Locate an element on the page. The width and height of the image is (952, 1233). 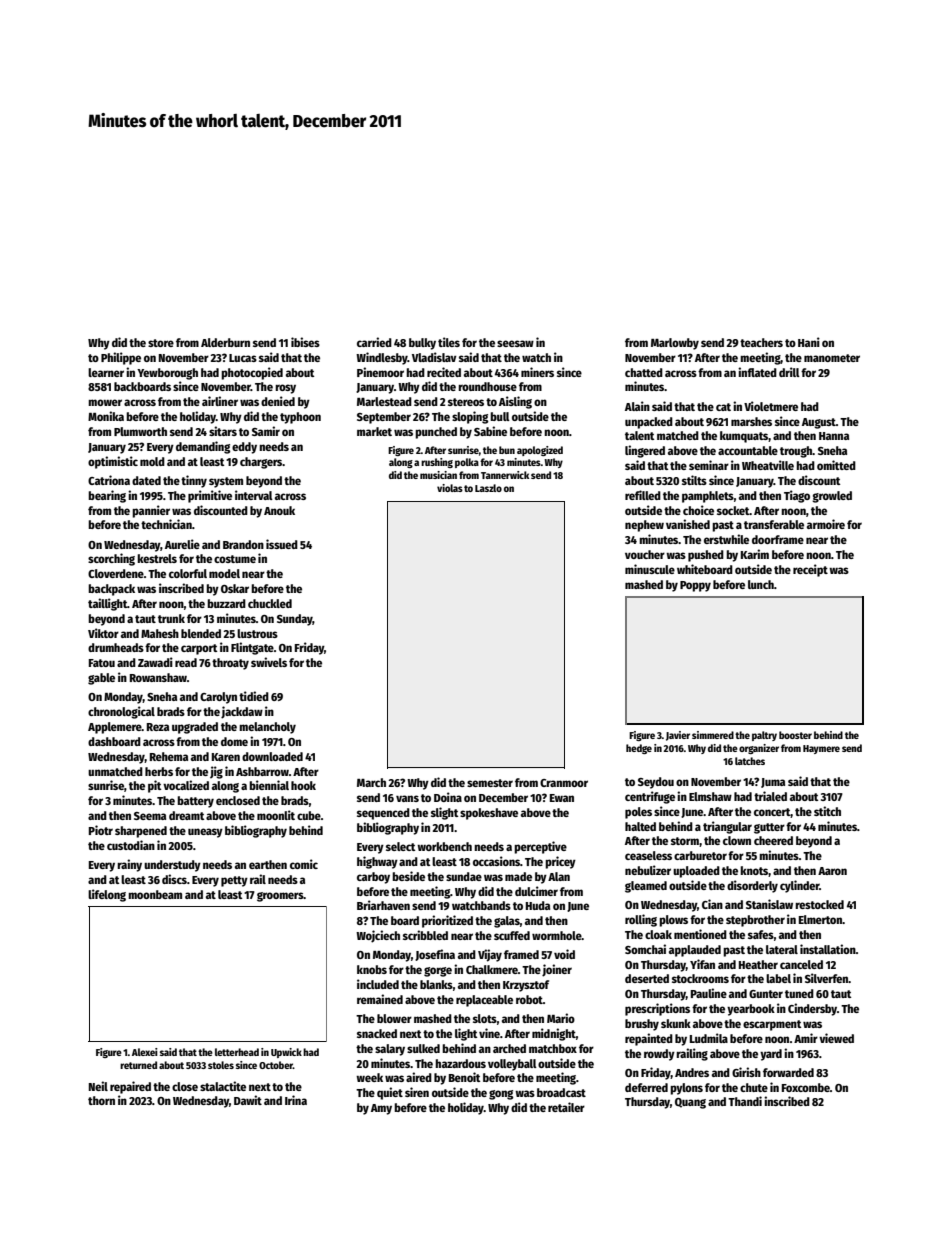
store is located at coordinates (161, 343).
